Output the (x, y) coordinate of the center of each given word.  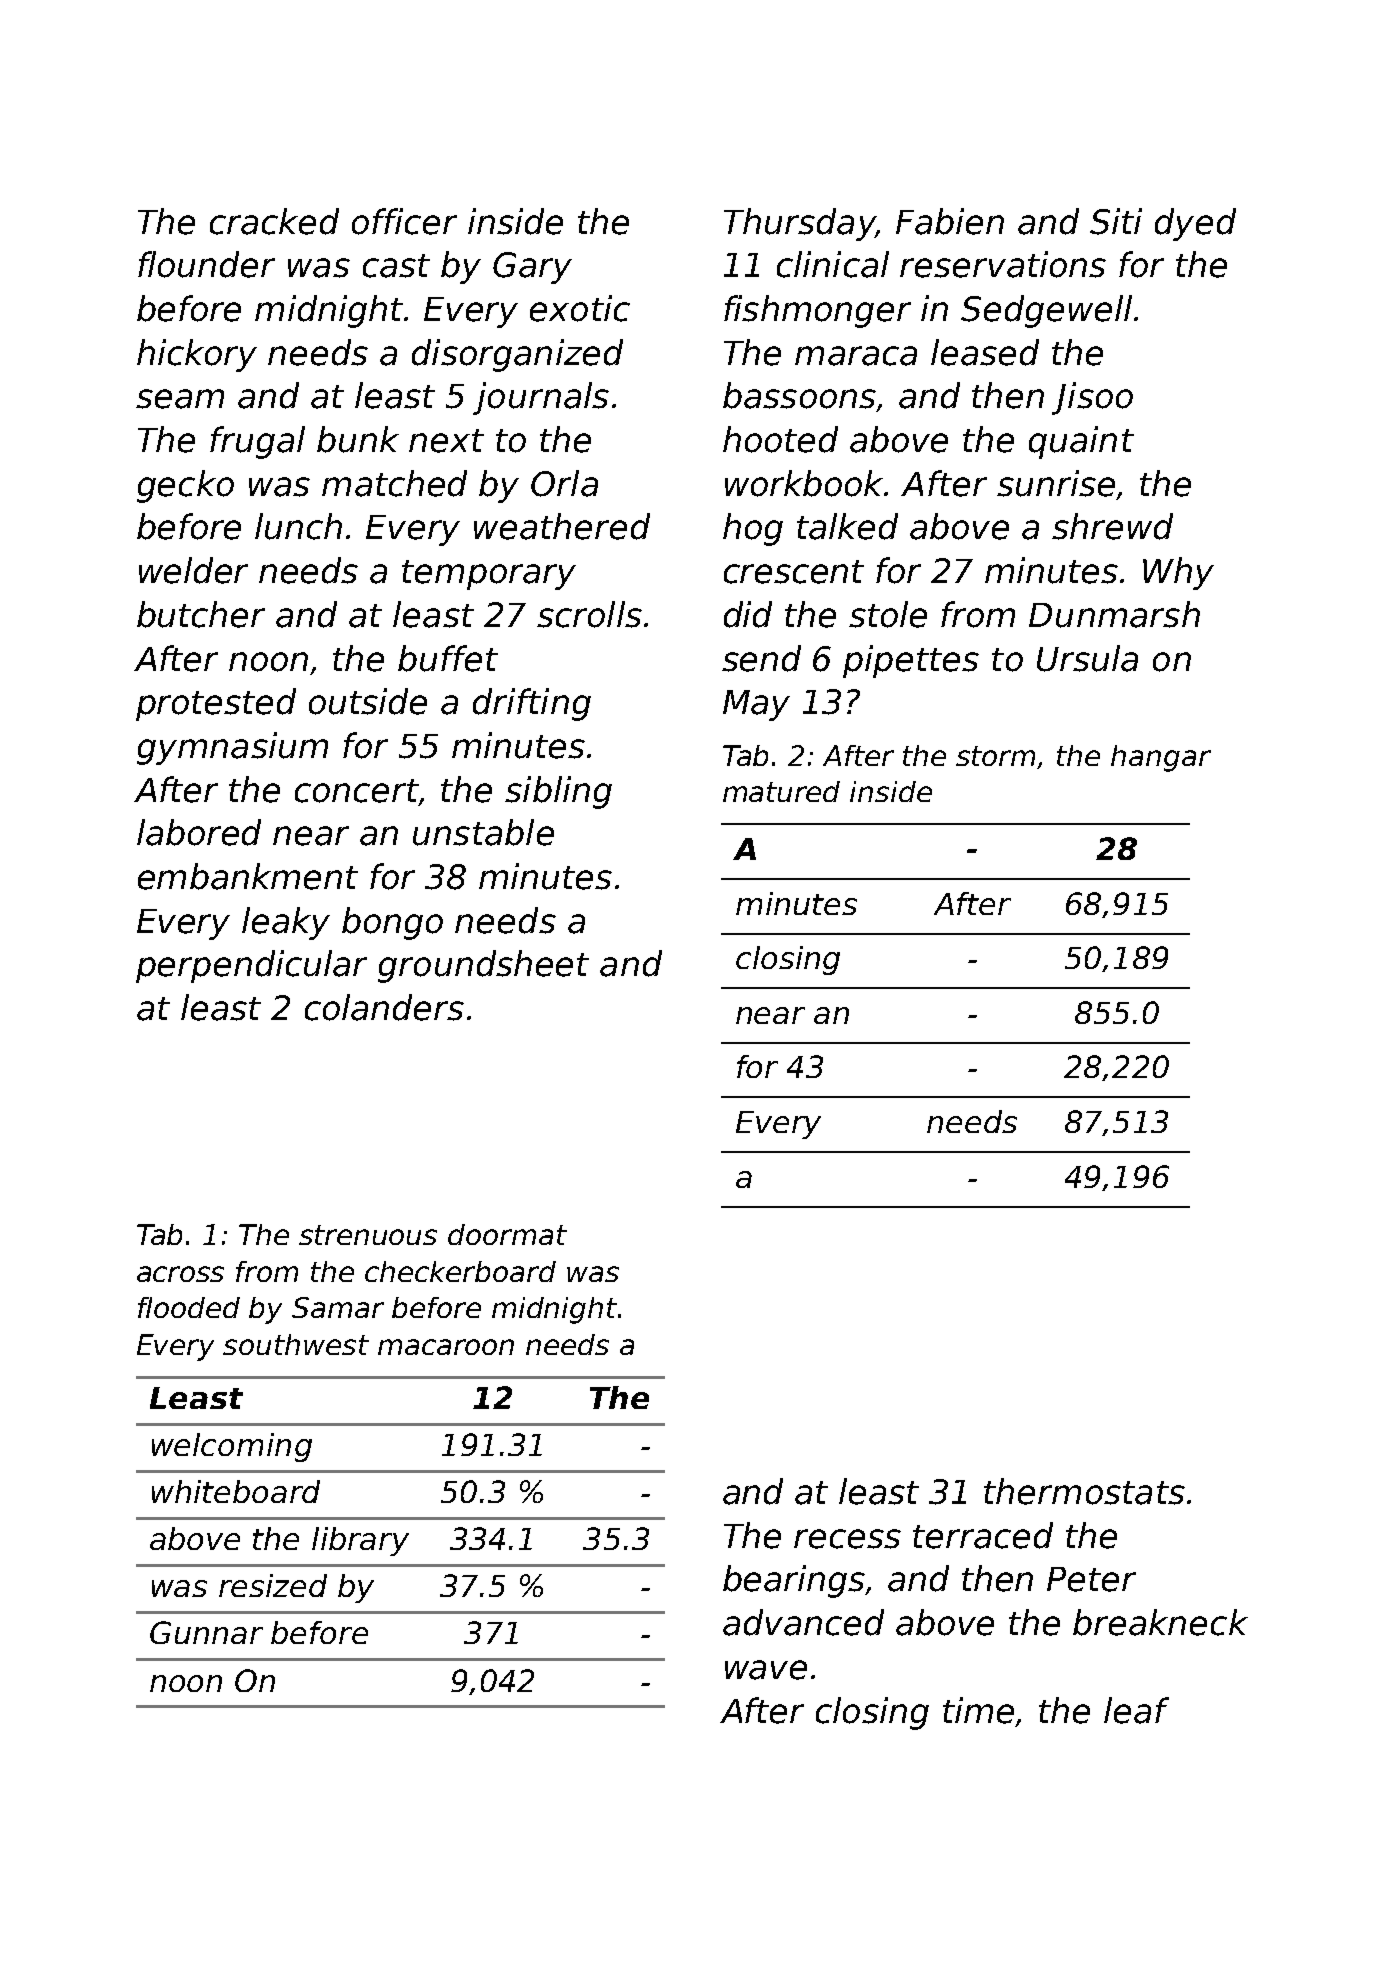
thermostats (1084, 1491)
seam (180, 399)
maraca (856, 356)
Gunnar (206, 1632)
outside (368, 701)
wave (766, 1670)
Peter (1091, 1579)
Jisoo (1092, 398)
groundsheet (483, 966)
